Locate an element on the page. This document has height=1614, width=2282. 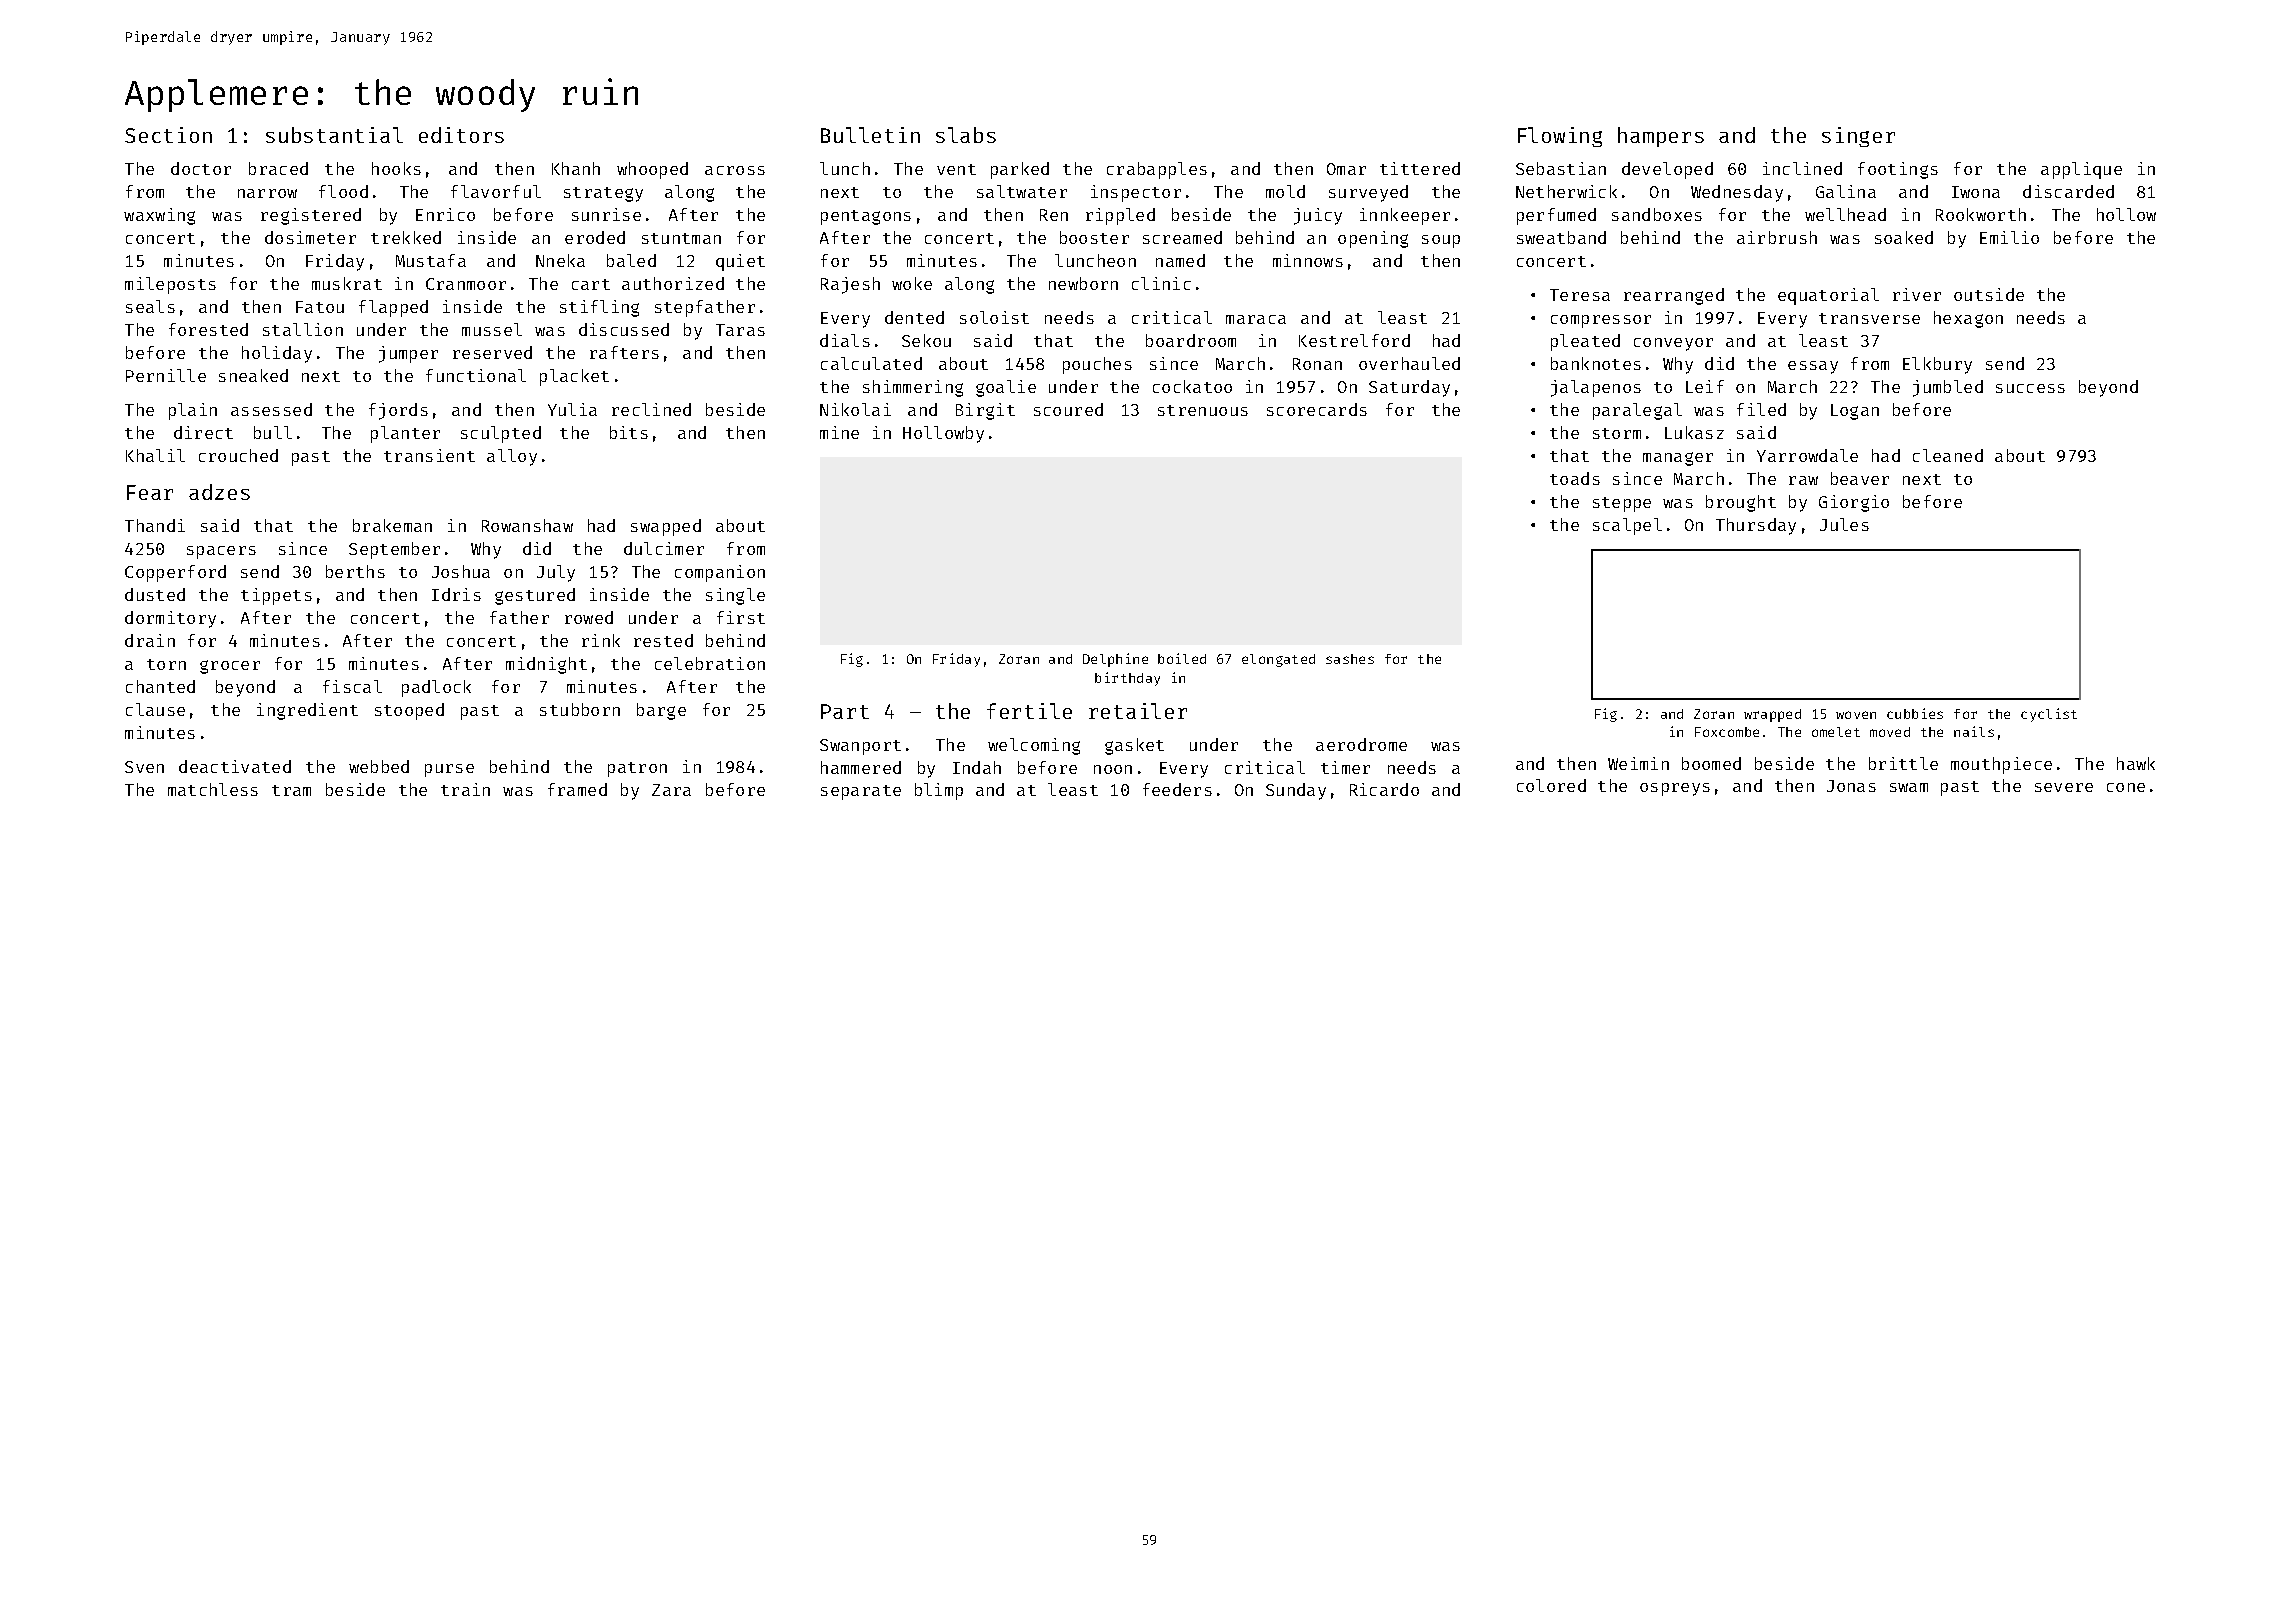
Omar is located at coordinates (1346, 169).
